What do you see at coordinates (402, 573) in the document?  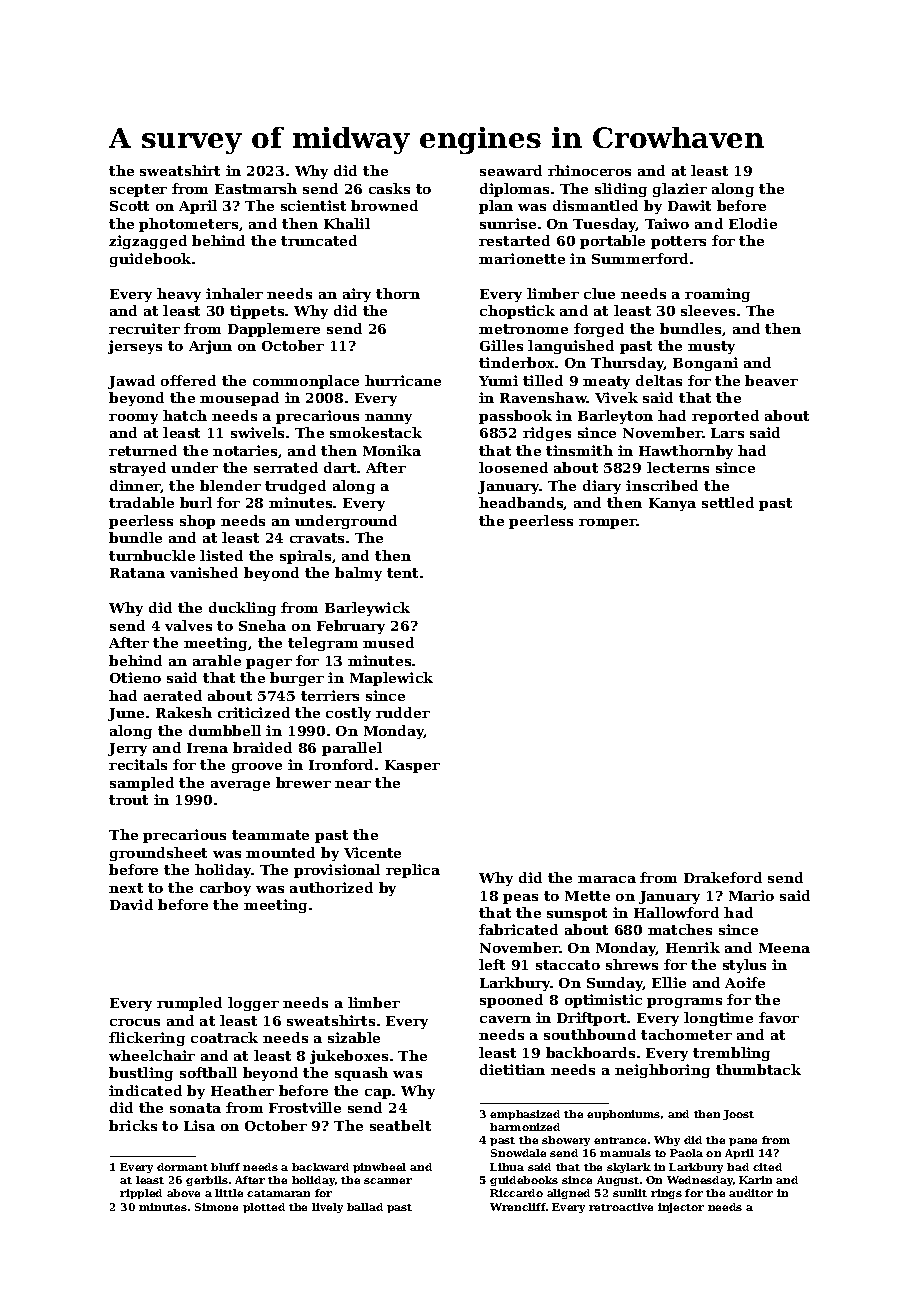 I see `tent` at bounding box center [402, 573].
